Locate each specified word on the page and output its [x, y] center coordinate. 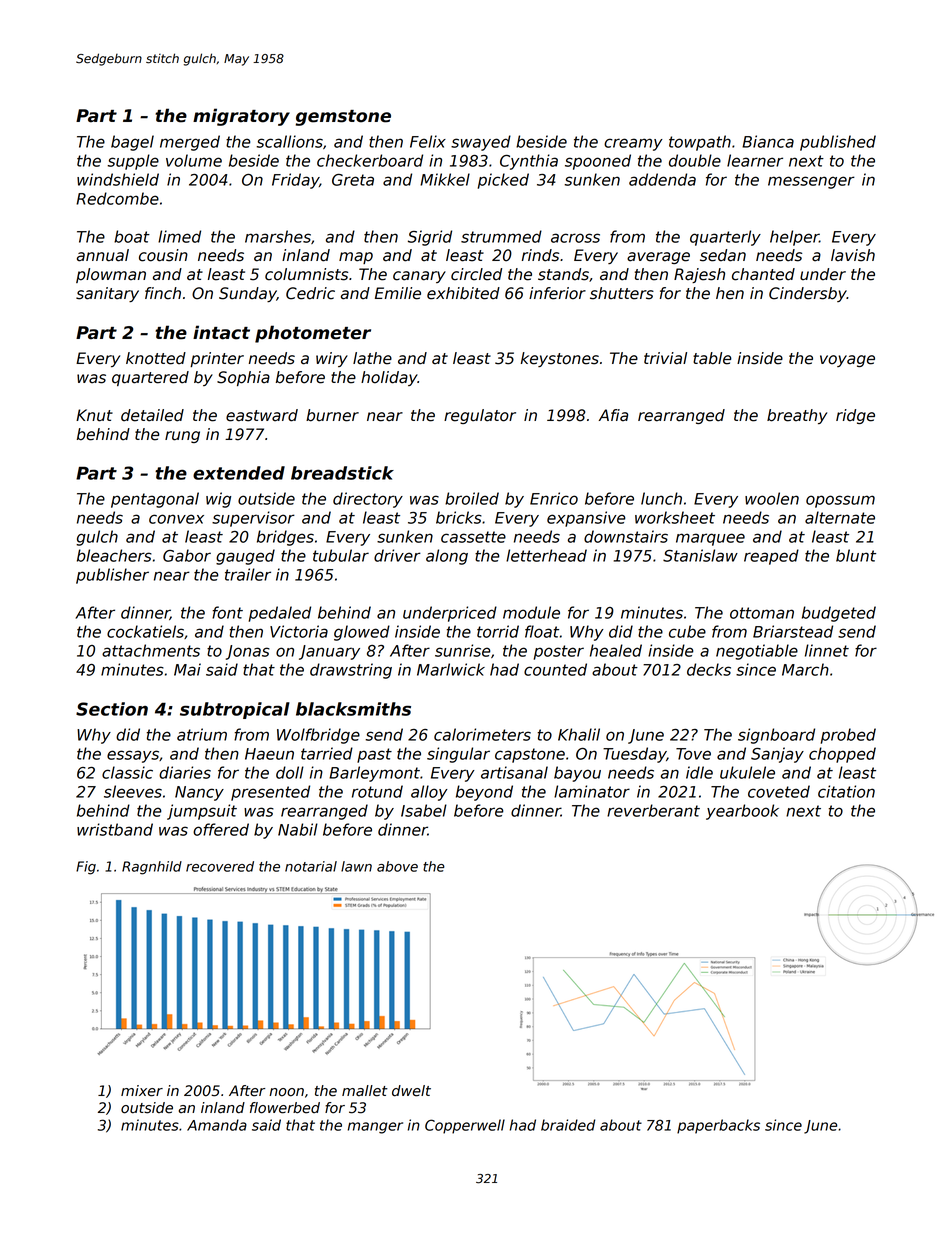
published [838, 143]
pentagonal [155, 500]
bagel [132, 143]
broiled [472, 498]
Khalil [579, 734]
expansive [586, 519]
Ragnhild [152, 868]
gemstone [343, 118]
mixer [142, 1091]
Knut [94, 415]
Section [112, 709]
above [397, 866]
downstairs [626, 536]
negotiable [757, 652]
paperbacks [718, 1126]
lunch [661, 498]
